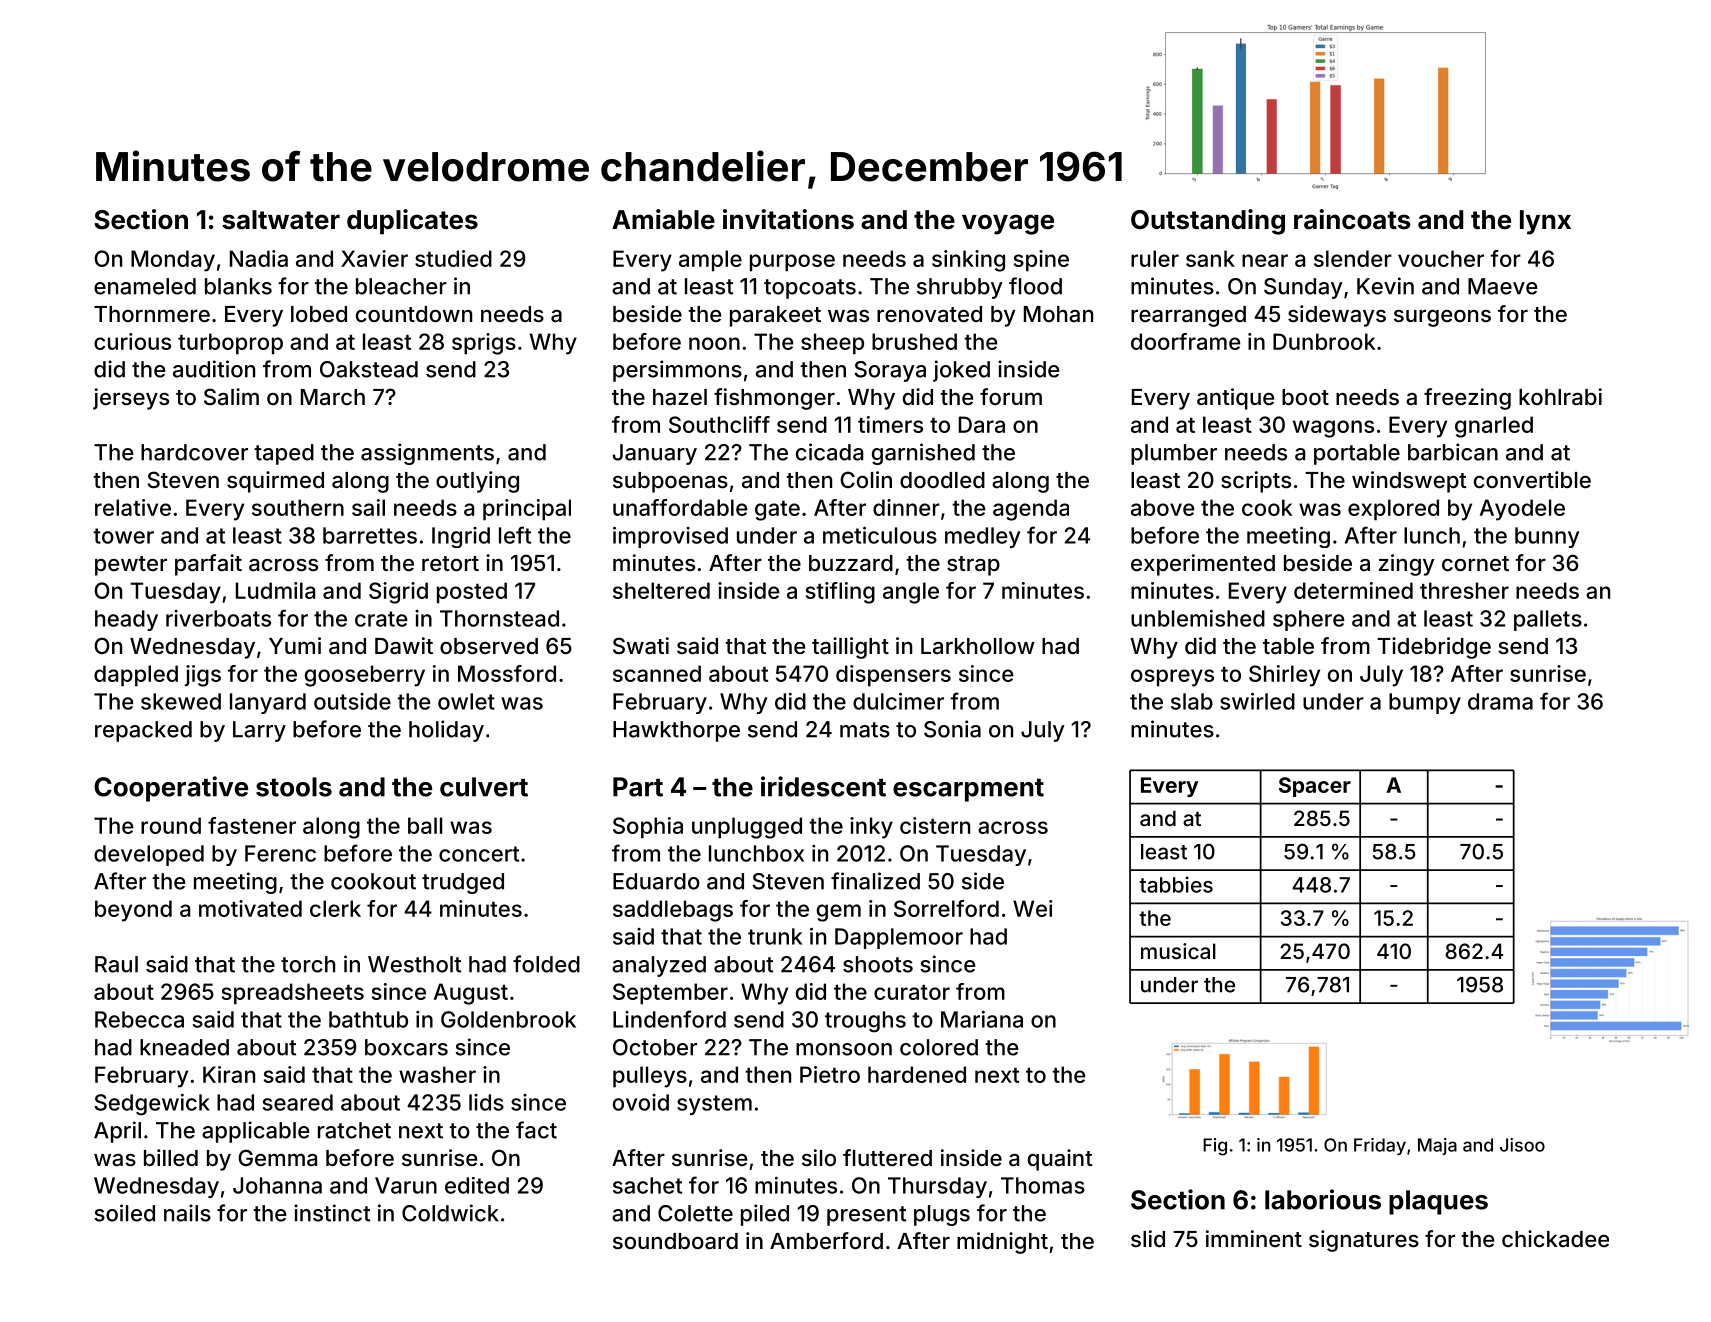 This screenshot has height=1322, width=1711. Describe the element at coordinates (171, 789) in the screenshot. I see `Cooperative` at that location.
